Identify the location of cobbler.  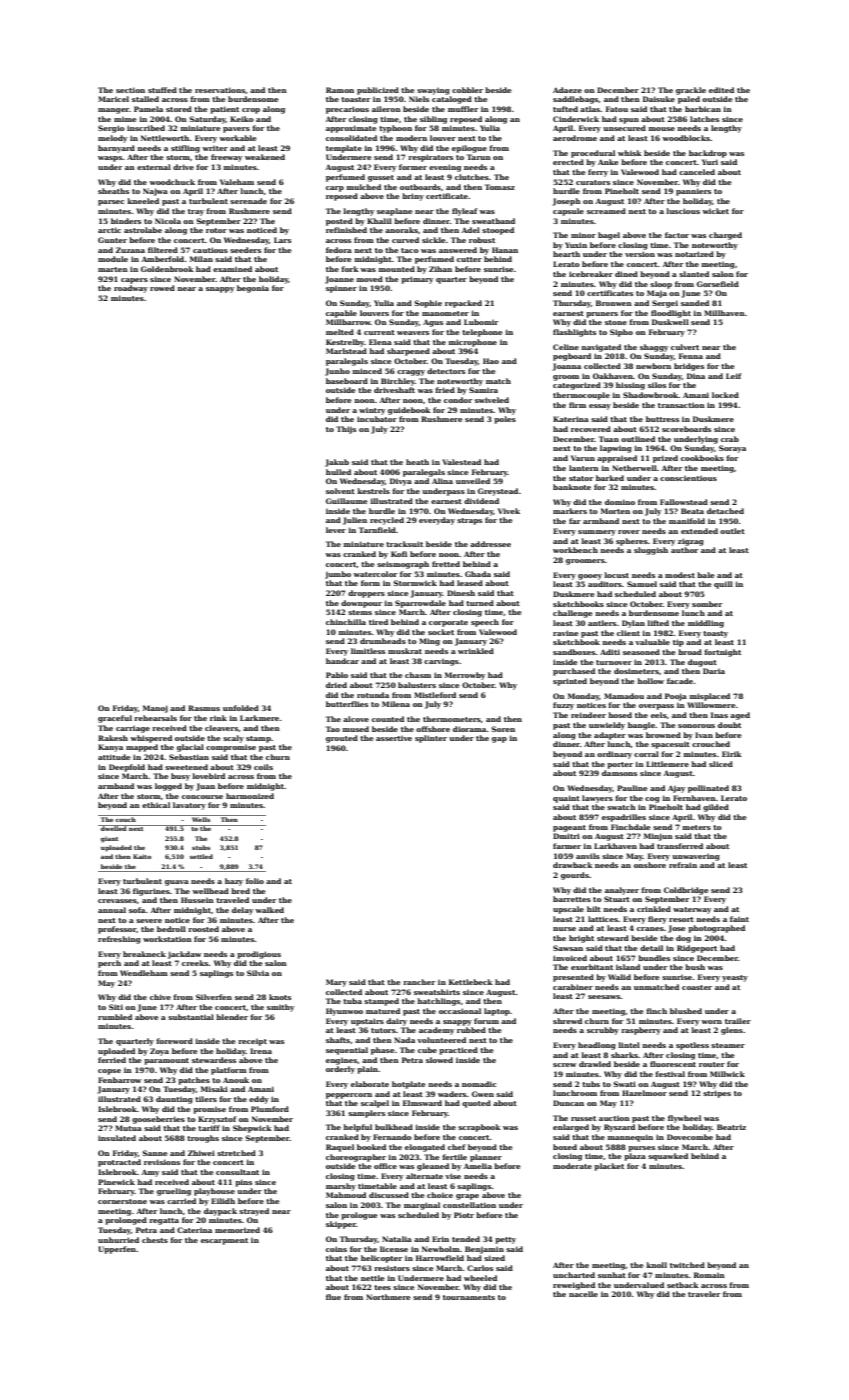
(467, 90).
